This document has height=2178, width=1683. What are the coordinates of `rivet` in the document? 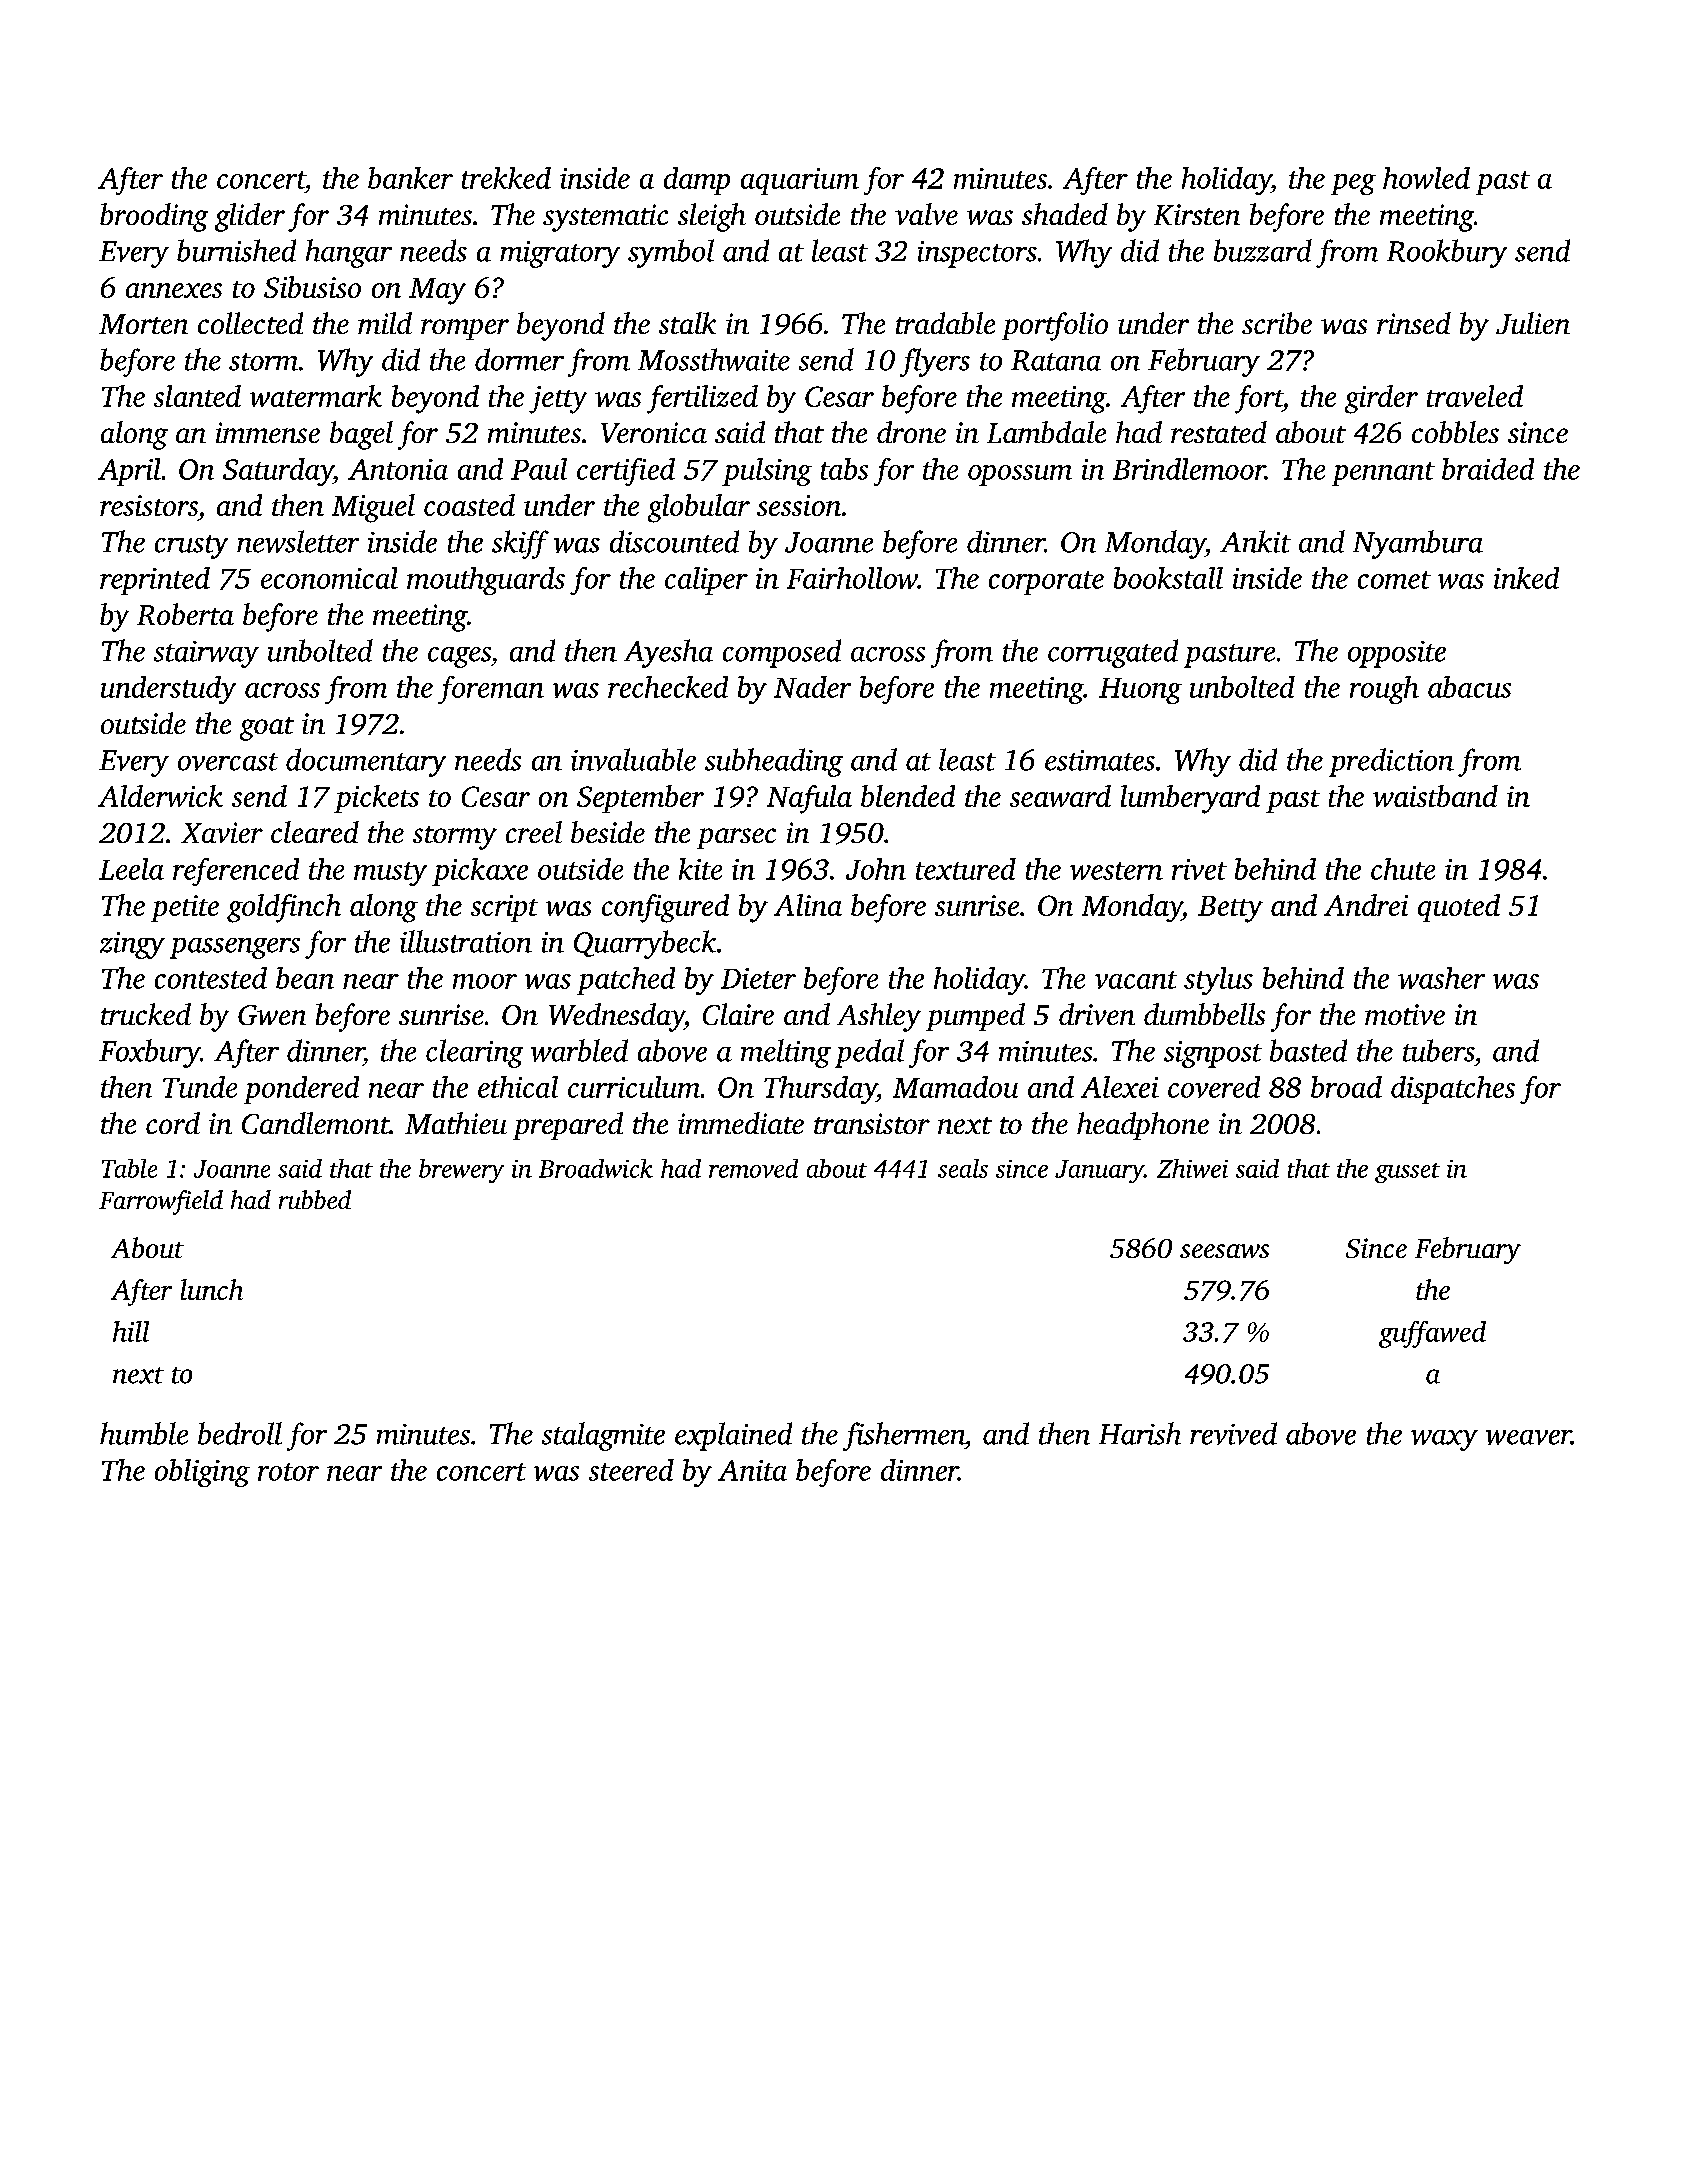 It's located at (1199, 869).
